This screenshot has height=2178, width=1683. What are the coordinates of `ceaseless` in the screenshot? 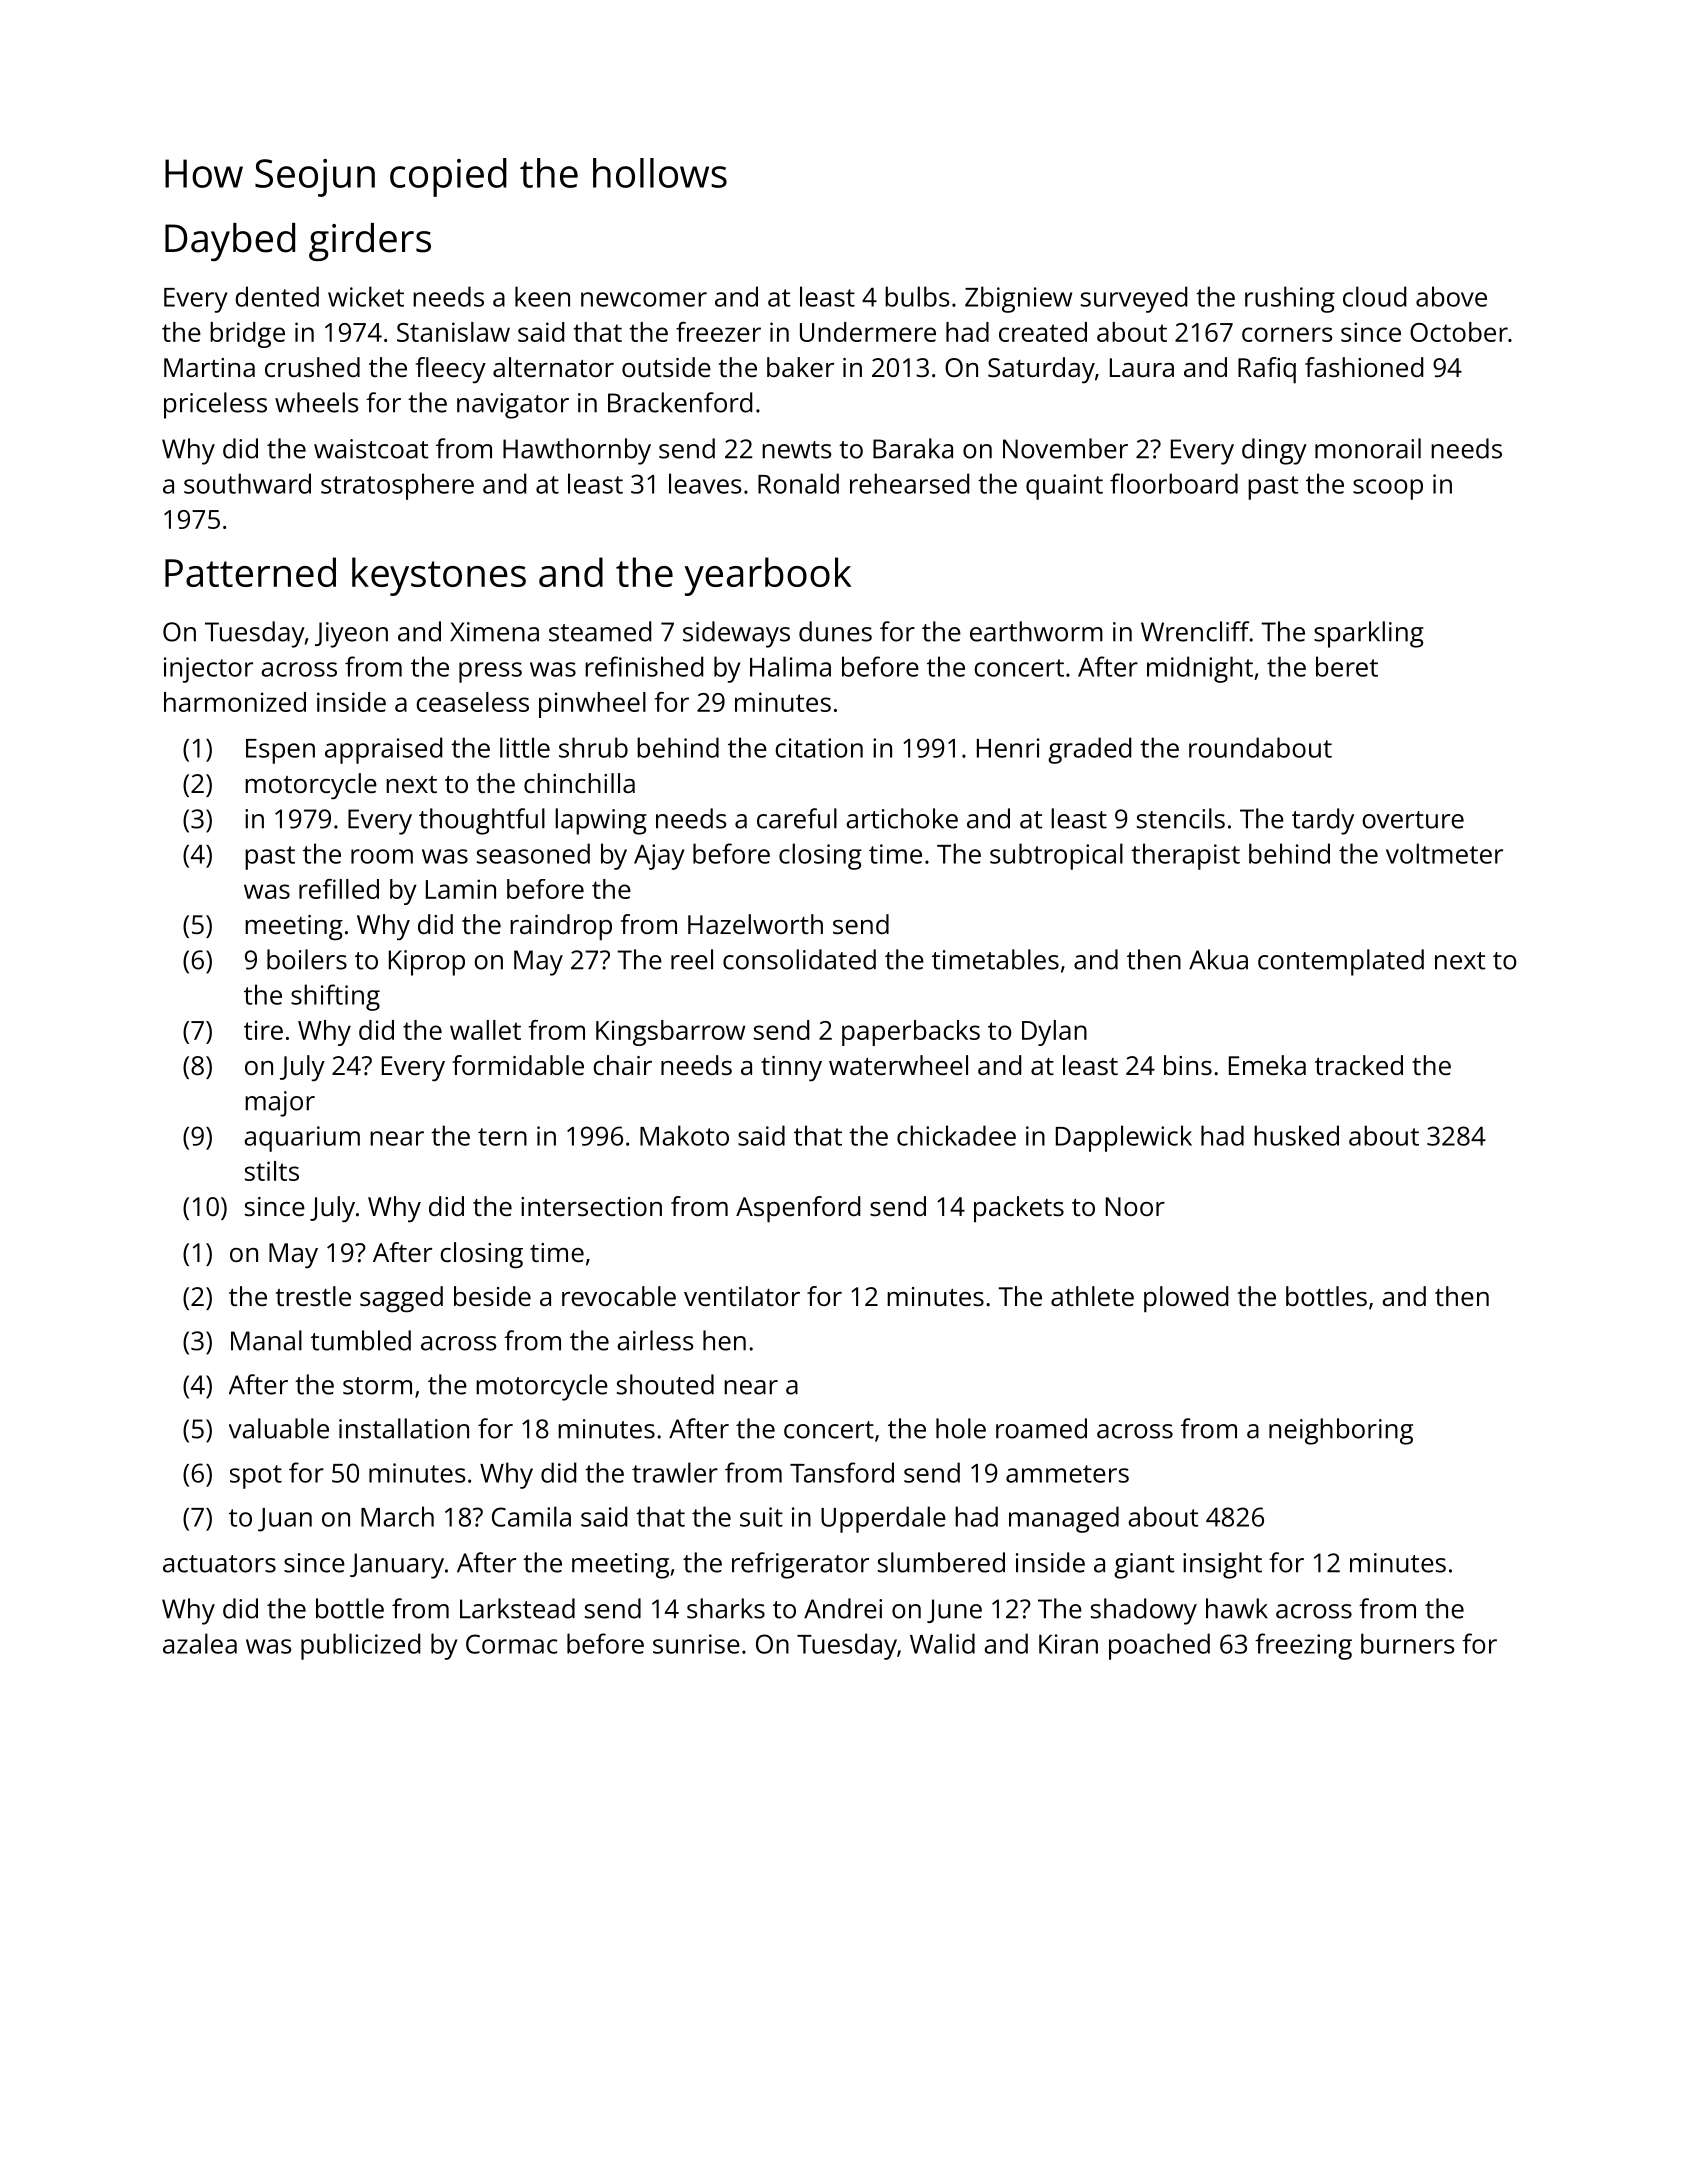 It's located at (472, 702).
